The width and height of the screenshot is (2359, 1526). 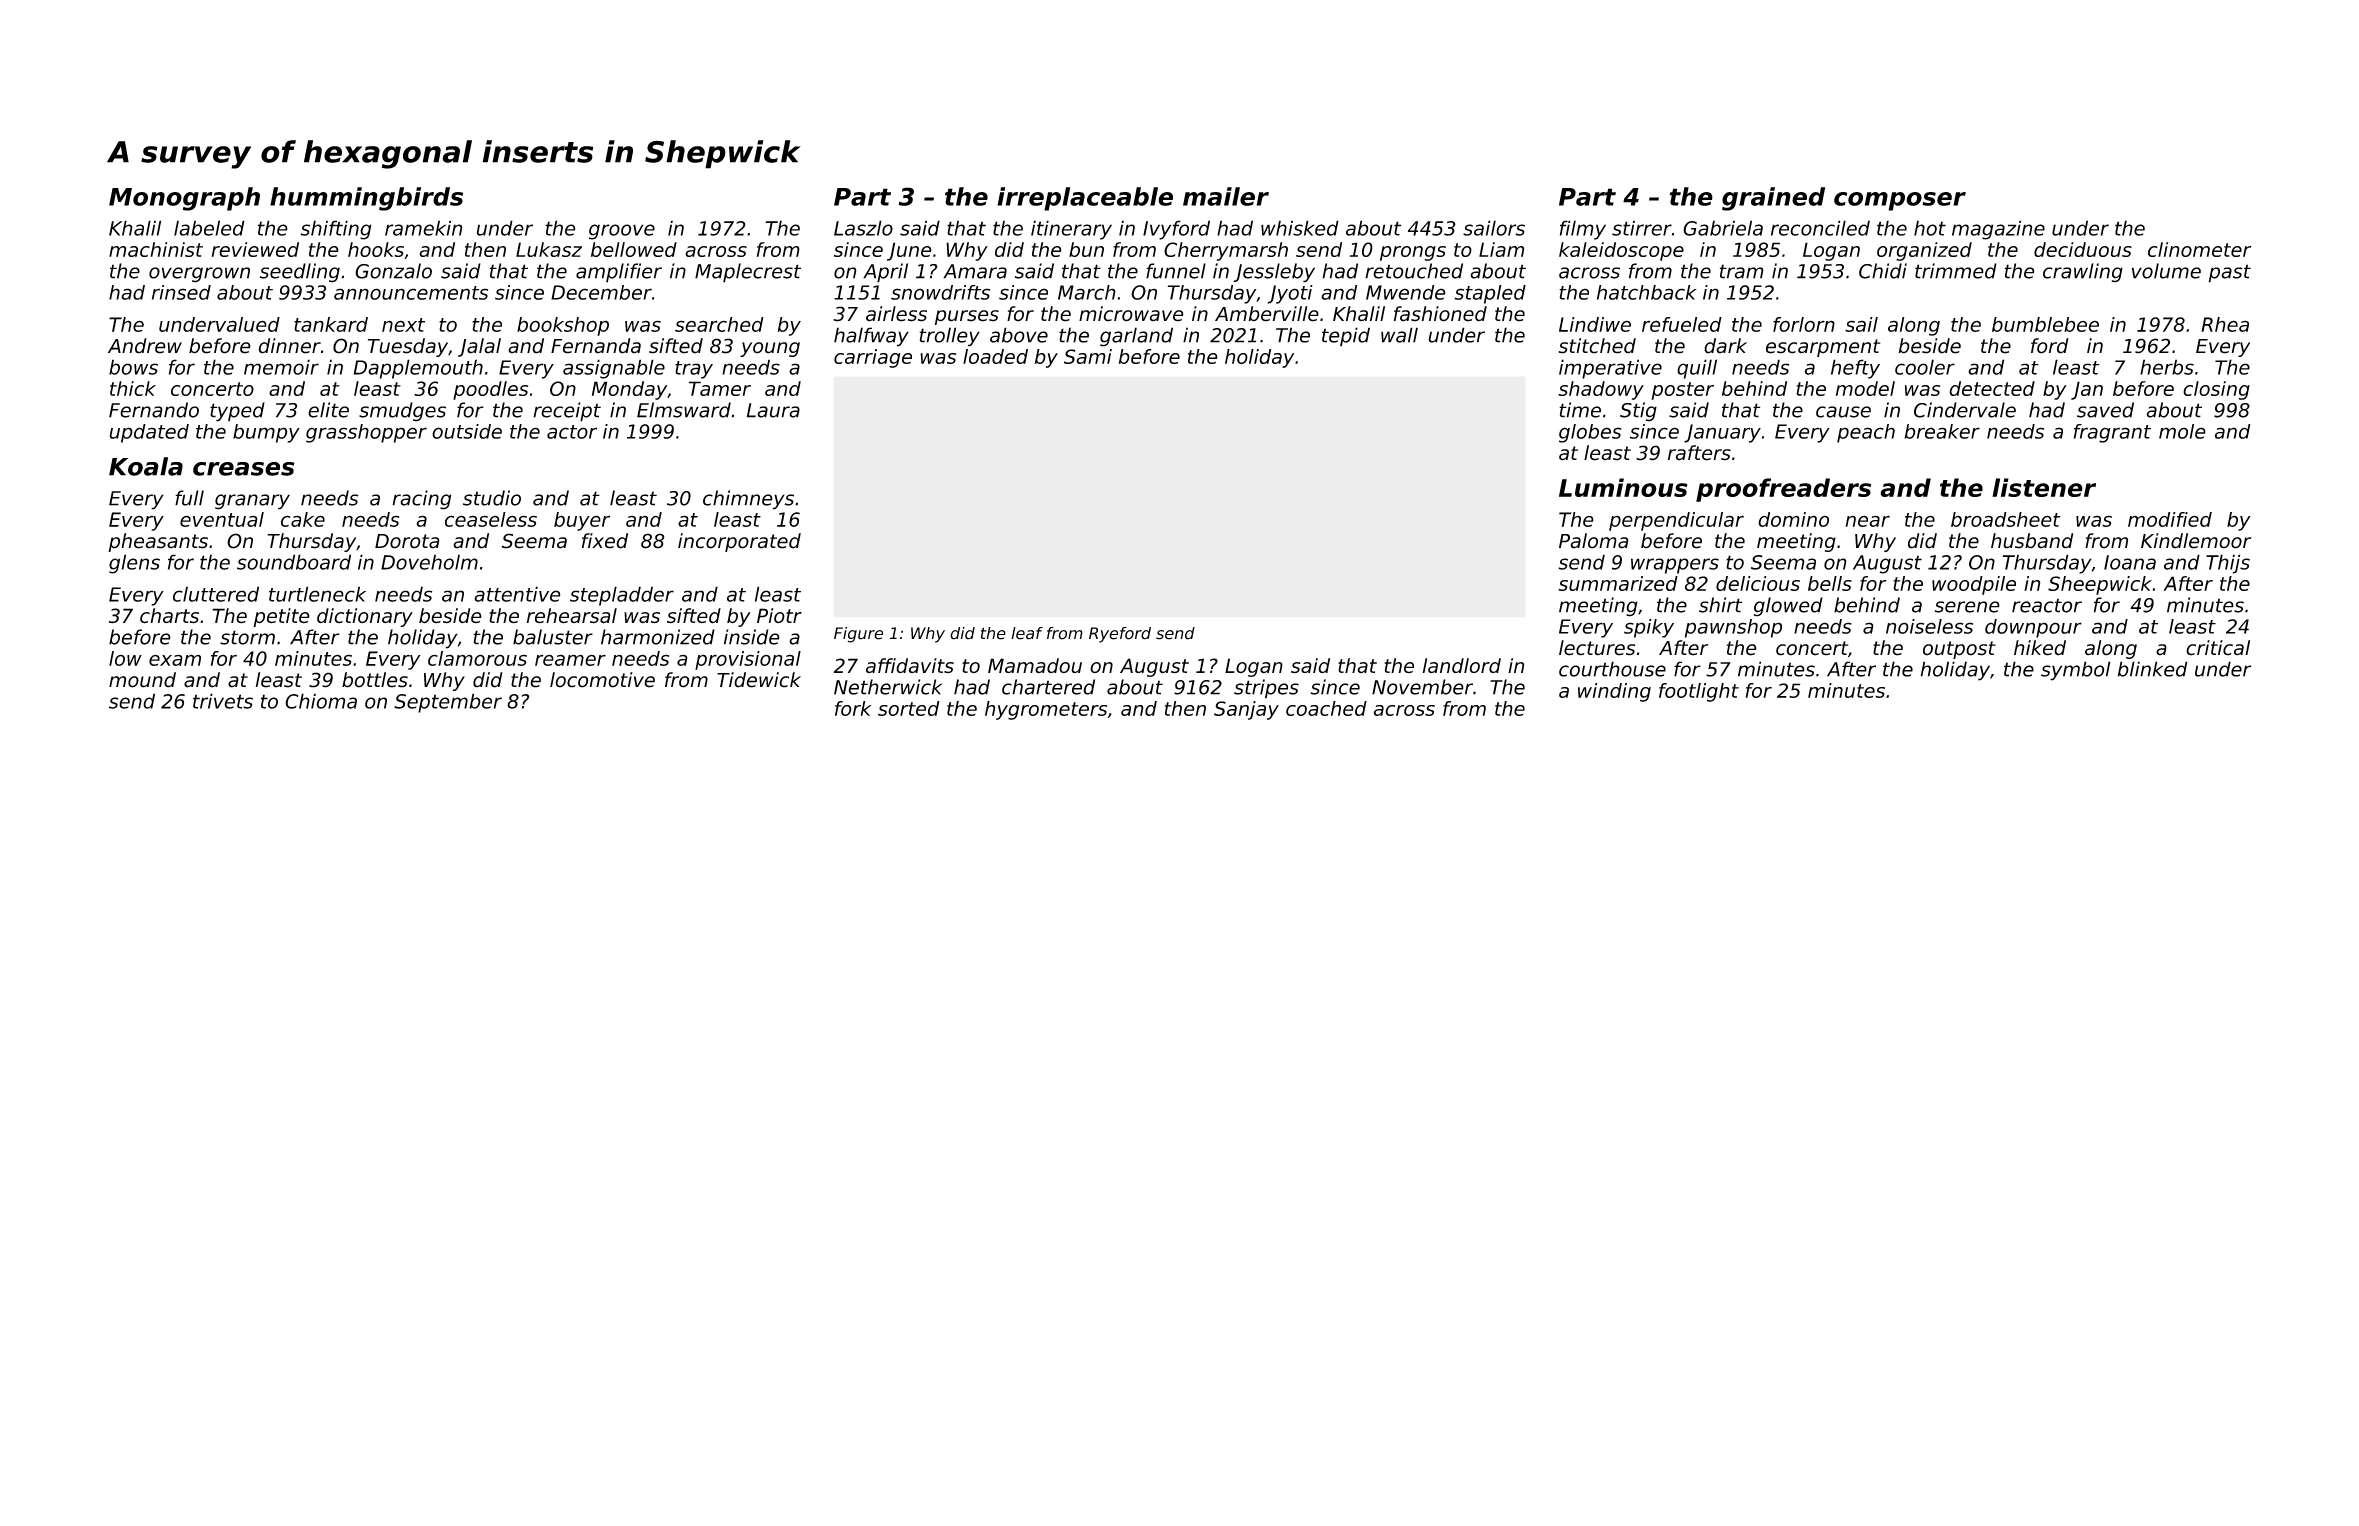 I want to click on above, so click(x=1019, y=335).
